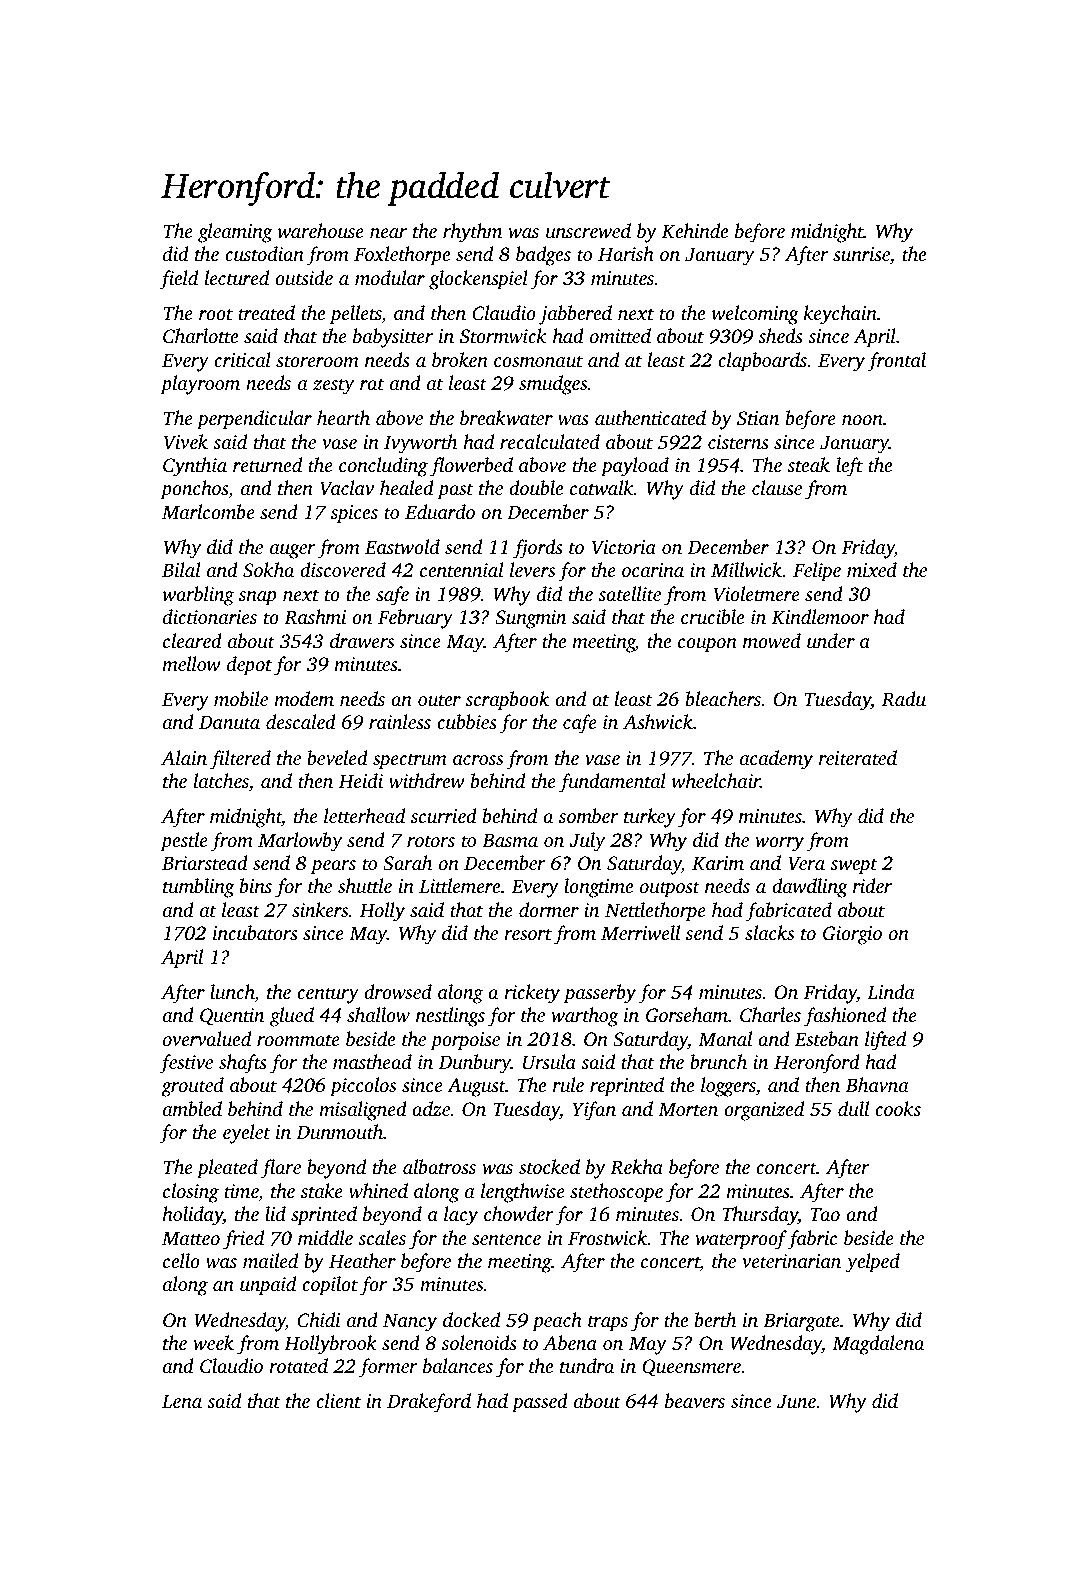  I want to click on pears, so click(333, 867).
